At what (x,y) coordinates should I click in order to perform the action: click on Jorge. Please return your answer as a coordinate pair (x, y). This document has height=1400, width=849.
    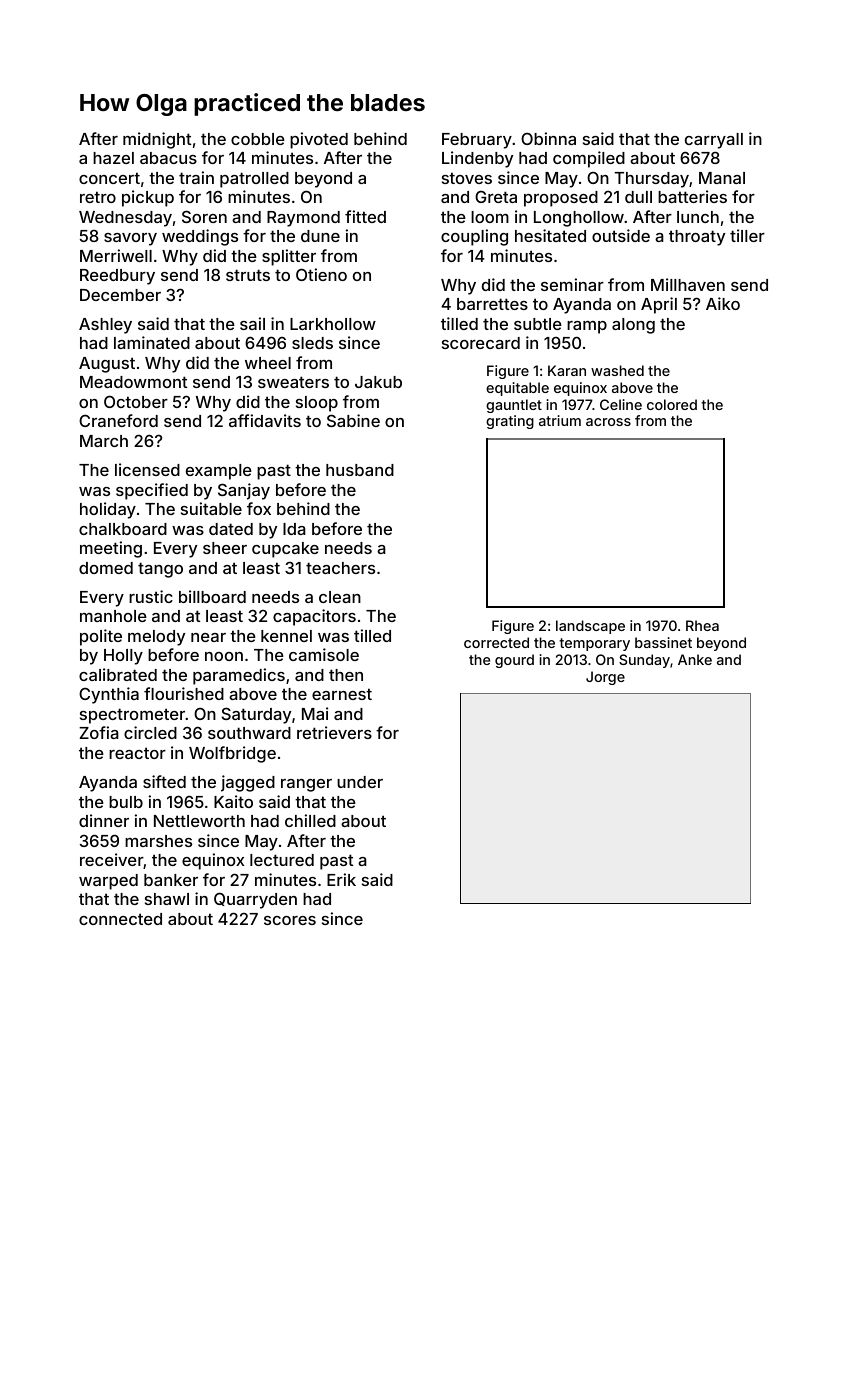
    Looking at the image, I should click on (605, 678).
